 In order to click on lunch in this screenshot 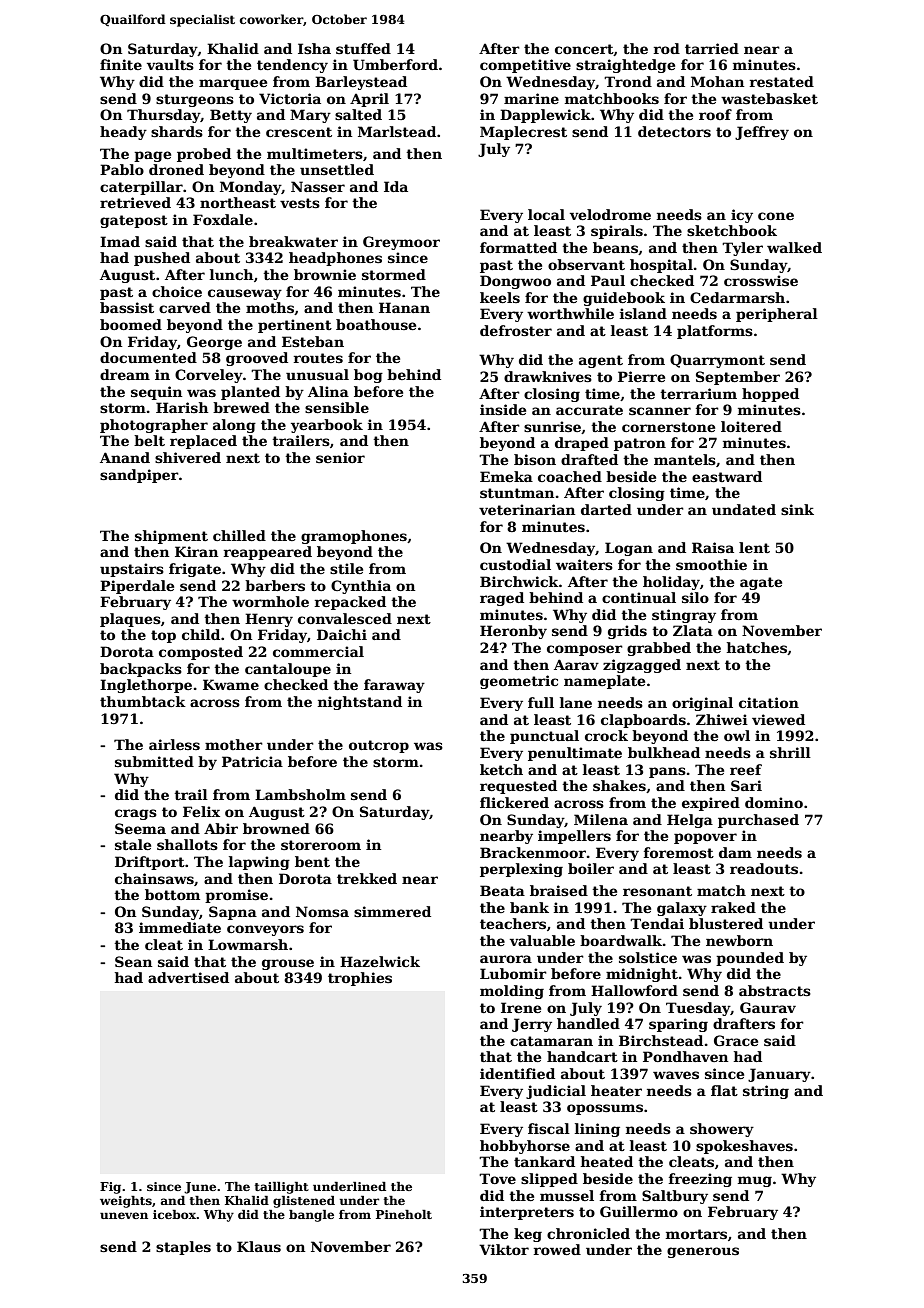, I will do `click(231, 274)`.
